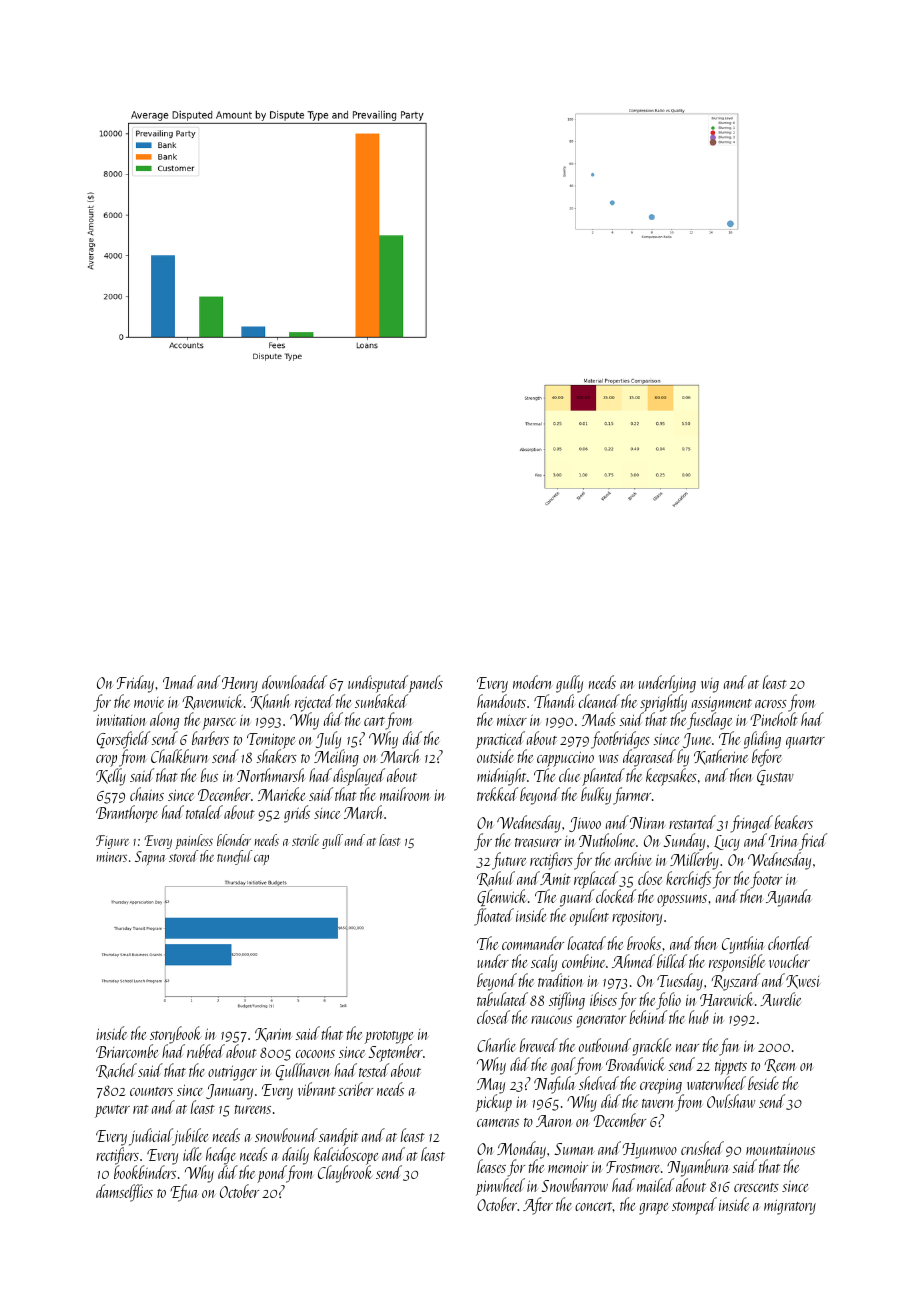  I want to click on Rahul, so click(496, 879).
